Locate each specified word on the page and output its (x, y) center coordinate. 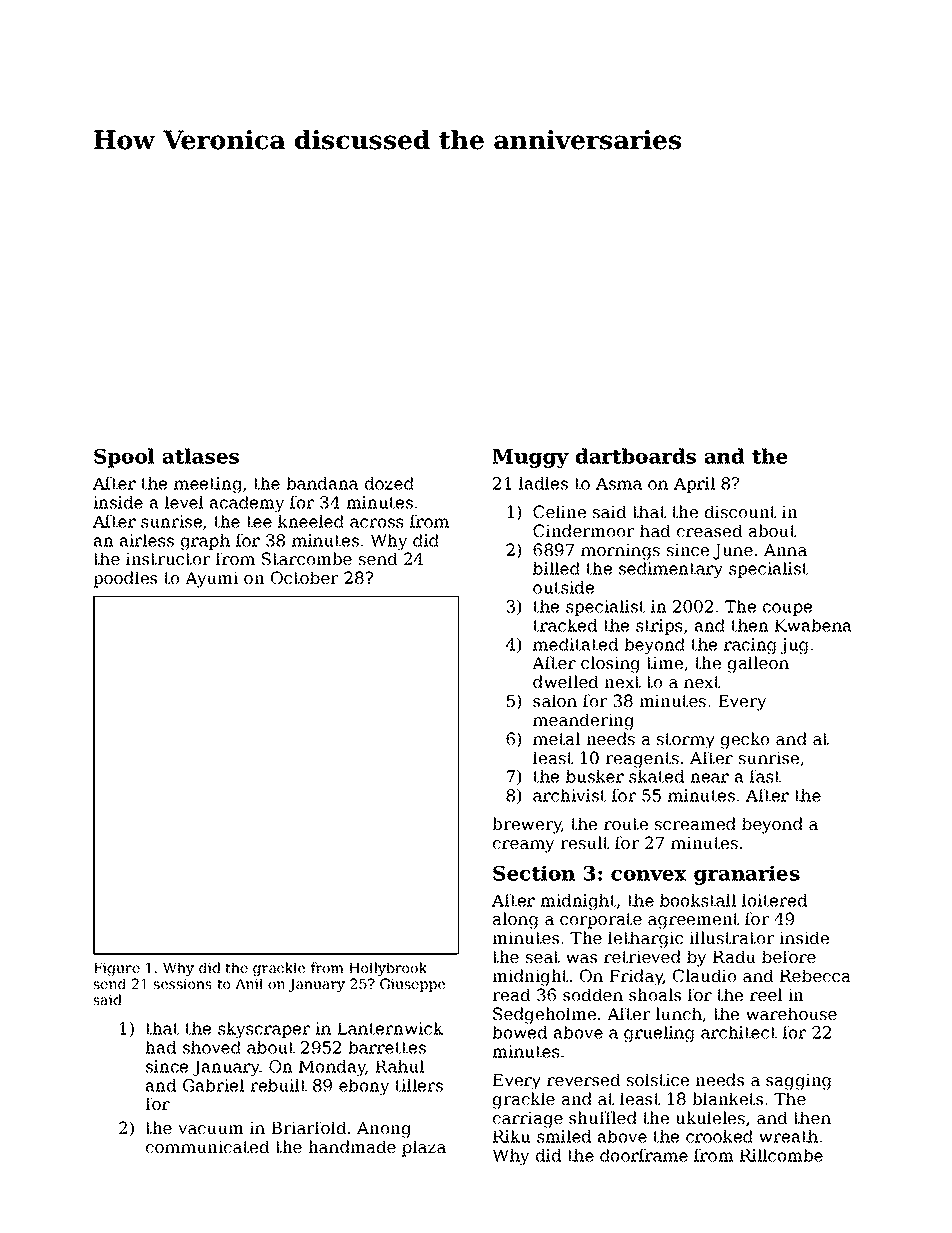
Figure (117, 969)
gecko (745, 740)
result (584, 842)
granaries (747, 875)
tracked (565, 625)
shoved (212, 1047)
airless (147, 540)
